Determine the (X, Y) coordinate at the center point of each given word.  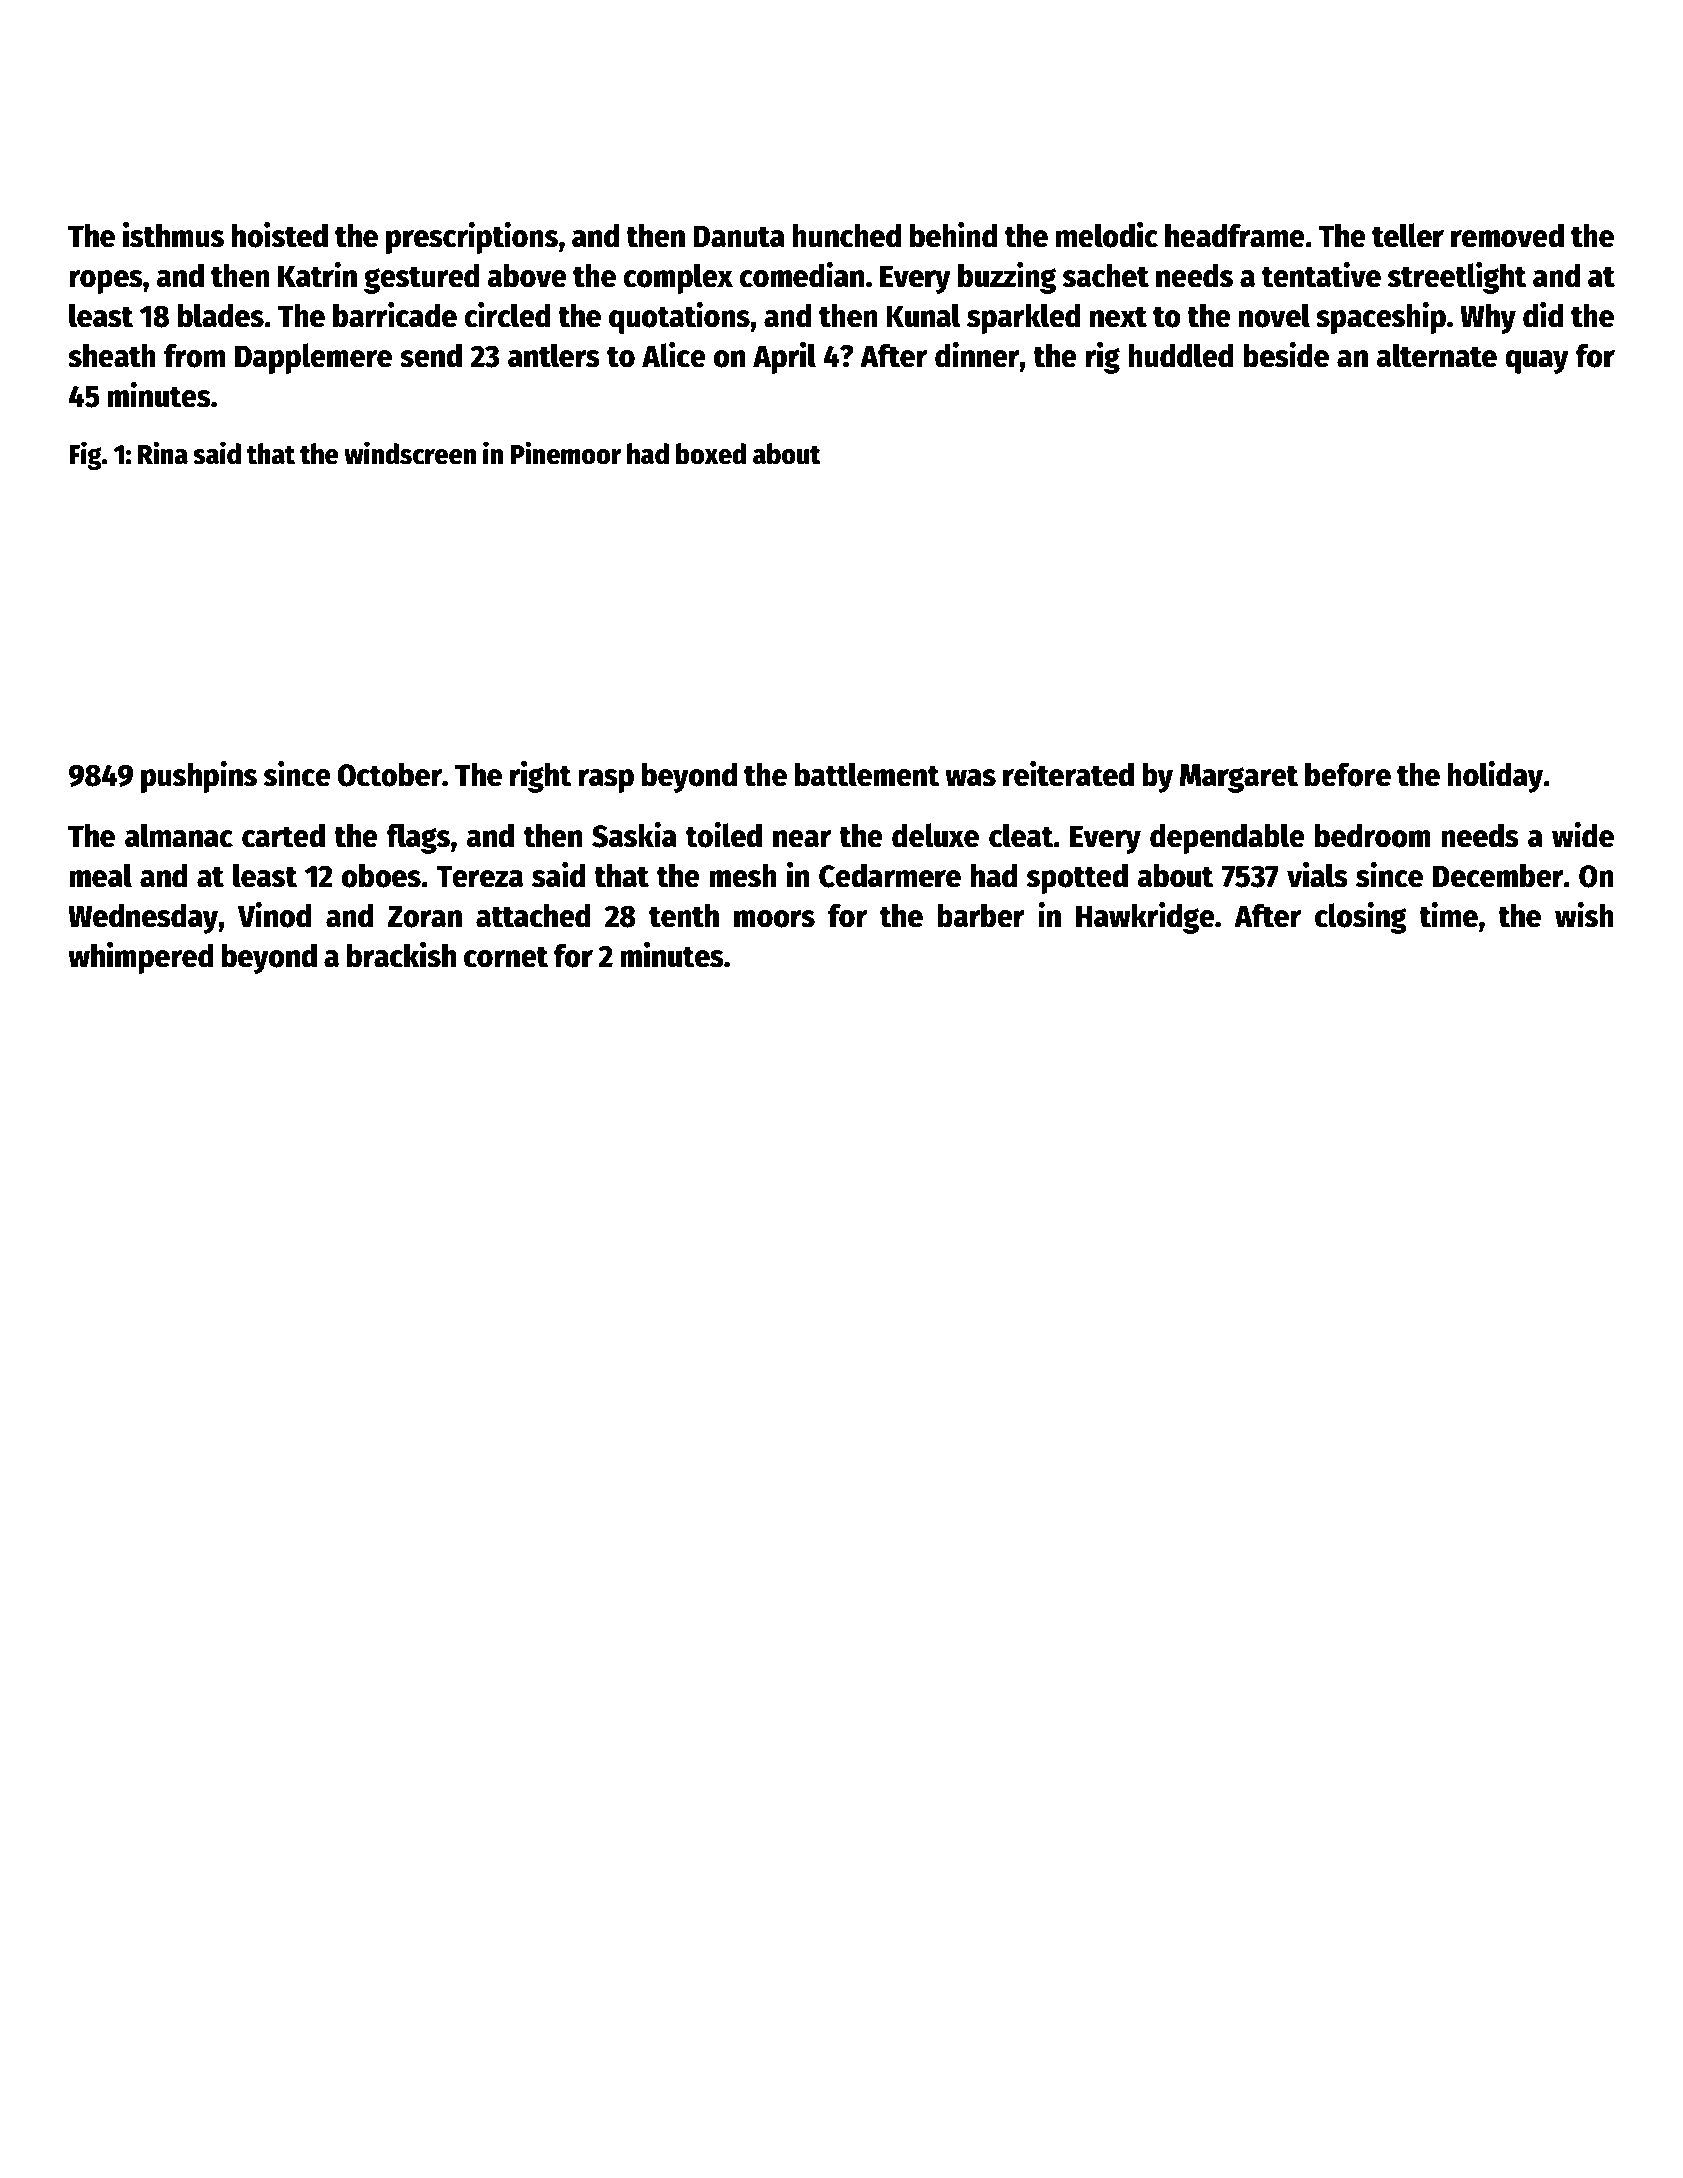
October (389, 774)
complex (678, 278)
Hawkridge (1145, 918)
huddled (1181, 355)
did (1543, 315)
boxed (711, 454)
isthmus (173, 235)
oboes (381, 875)
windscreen (410, 453)
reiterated (1068, 774)
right (541, 777)
